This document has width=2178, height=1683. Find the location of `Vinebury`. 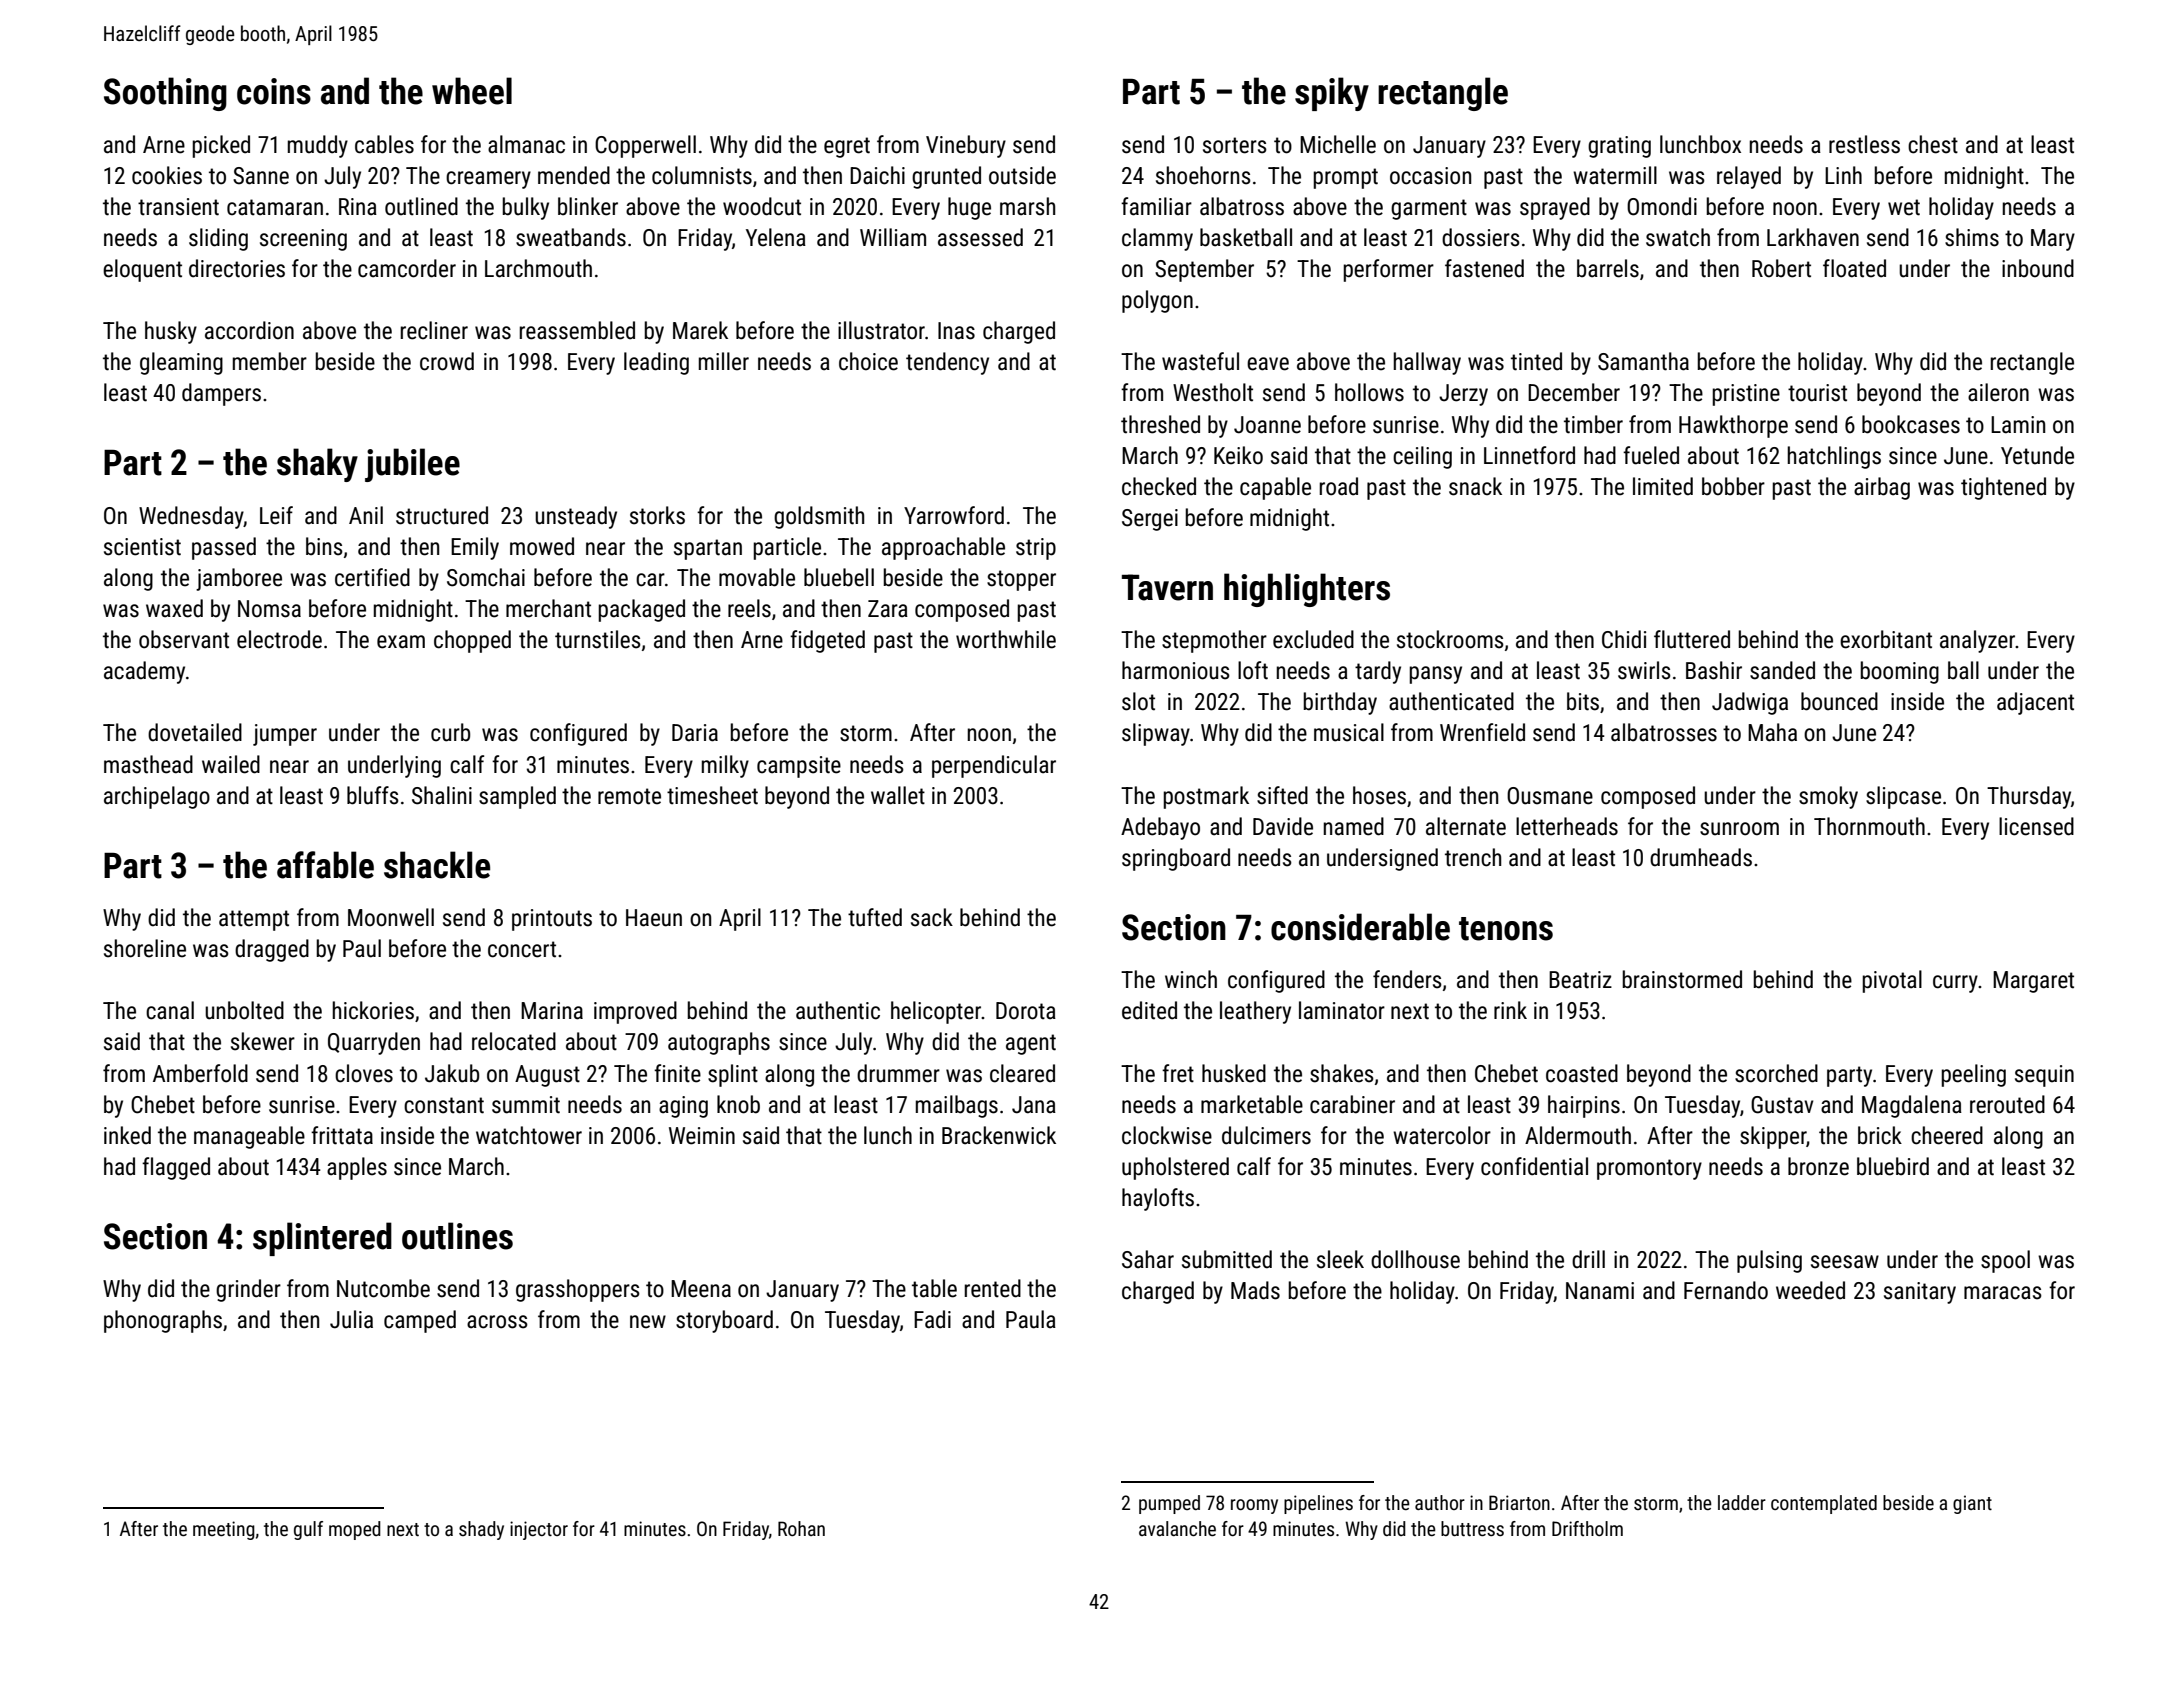

Vinebury is located at coordinates (966, 146).
